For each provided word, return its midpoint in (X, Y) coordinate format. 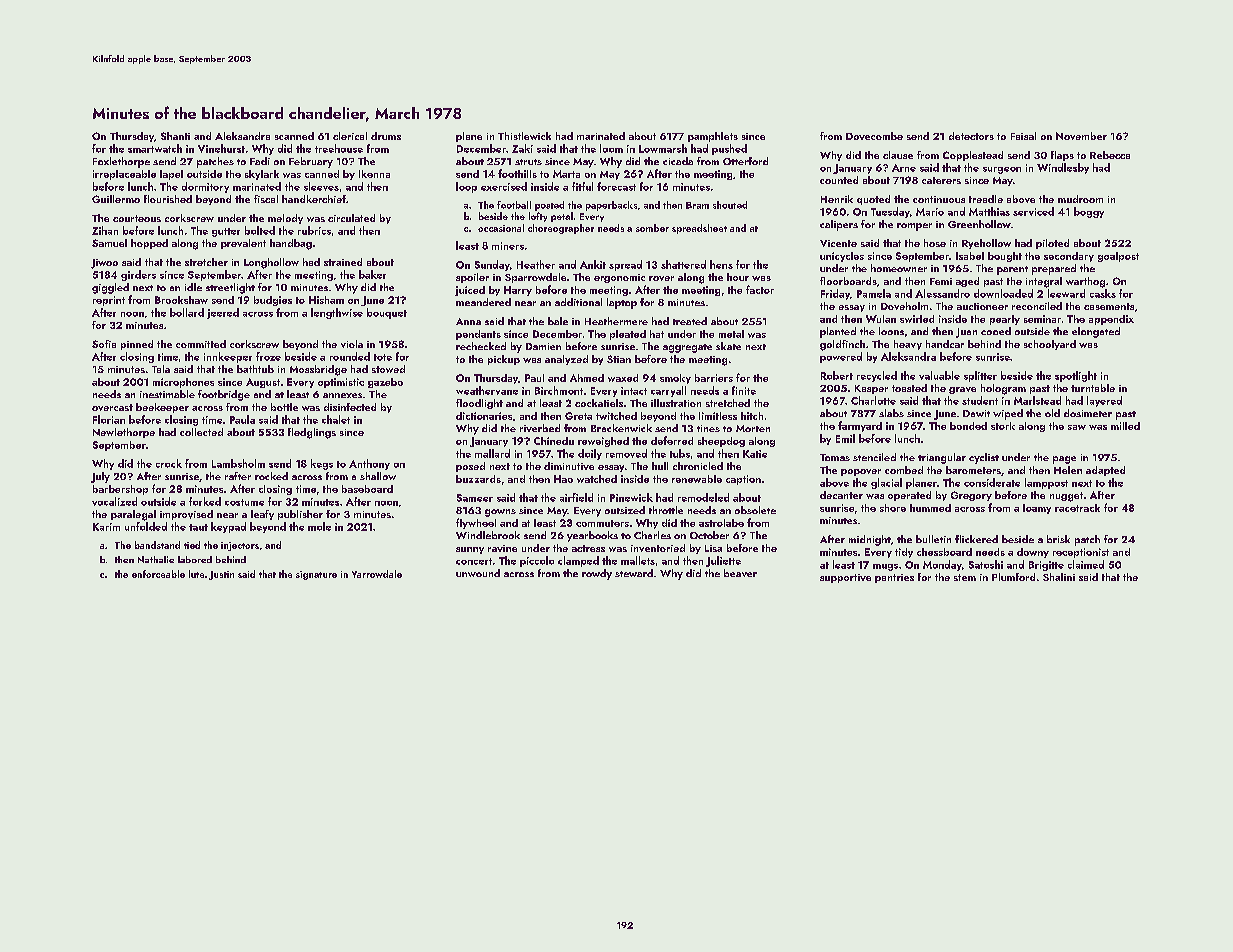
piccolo (537, 561)
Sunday (492, 265)
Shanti (175, 136)
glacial (886, 483)
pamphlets (713, 137)
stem (965, 577)
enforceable (158, 574)
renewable (697, 479)
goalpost (1118, 257)
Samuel (109, 243)
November (1081, 136)
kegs (322, 464)
